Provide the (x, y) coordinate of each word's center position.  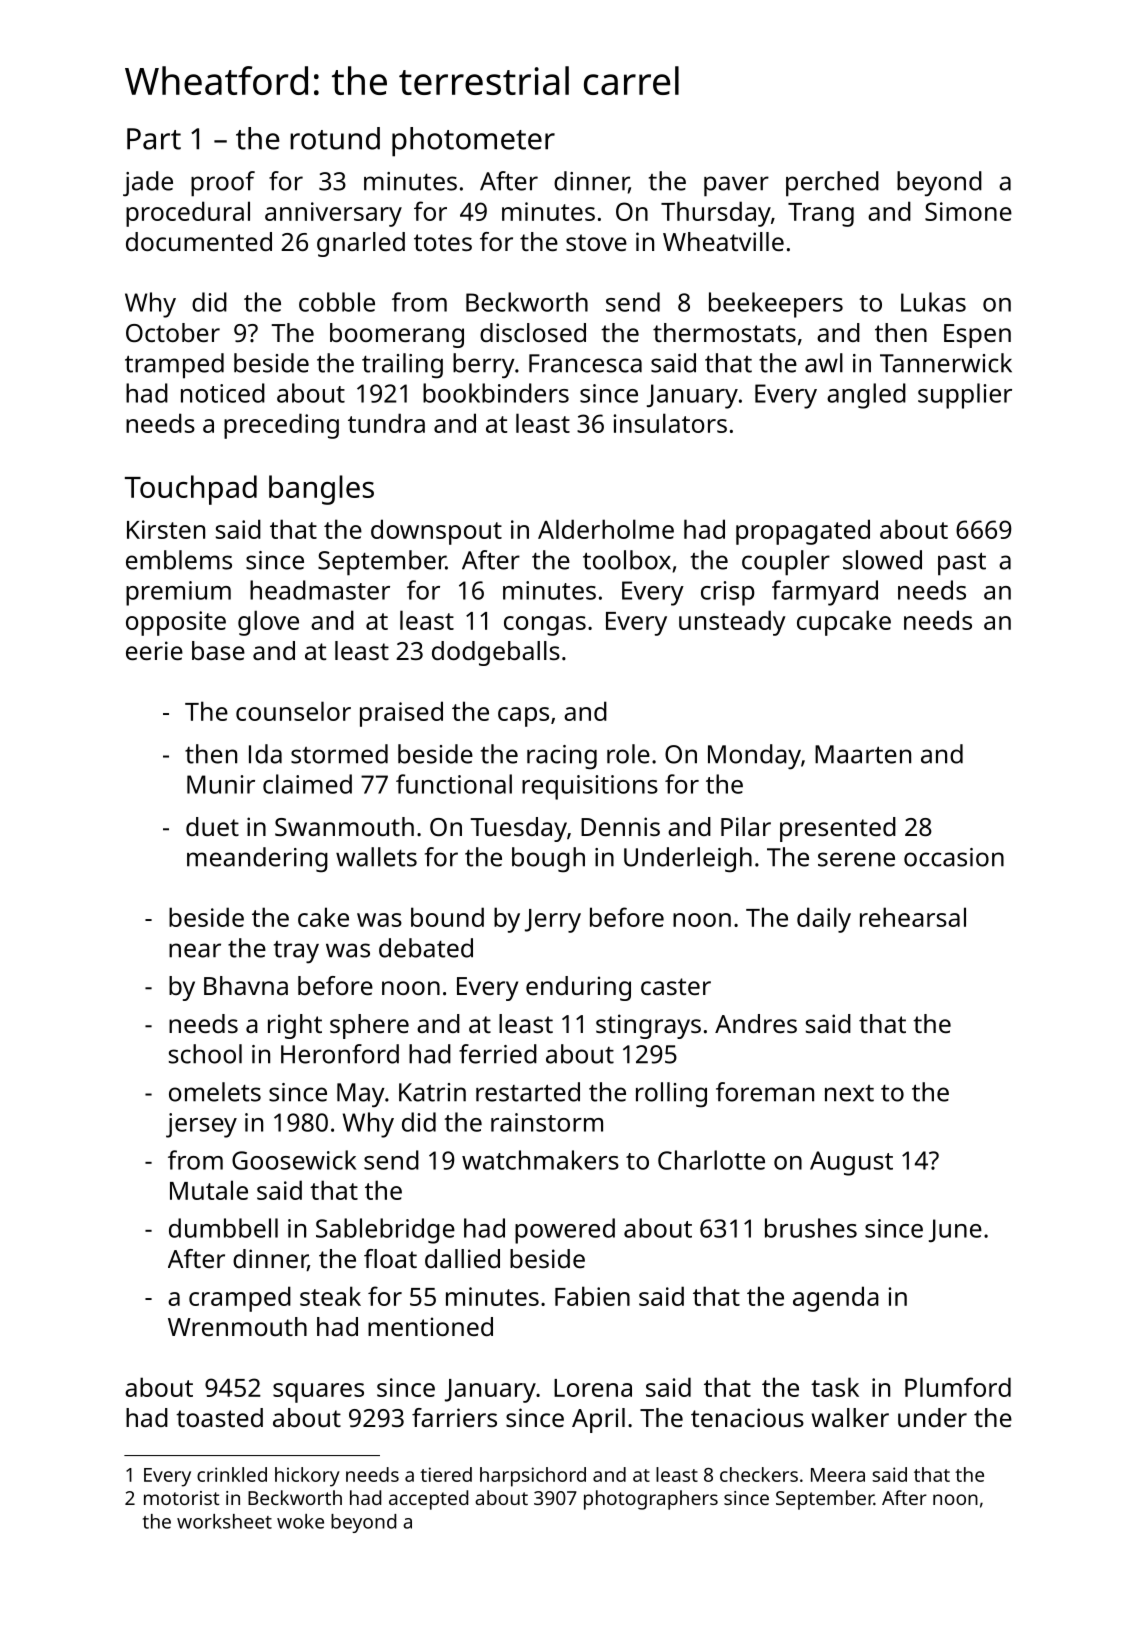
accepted (428, 1500)
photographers (651, 1500)
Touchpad (191, 490)
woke (300, 1521)
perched (832, 184)
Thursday (716, 214)
